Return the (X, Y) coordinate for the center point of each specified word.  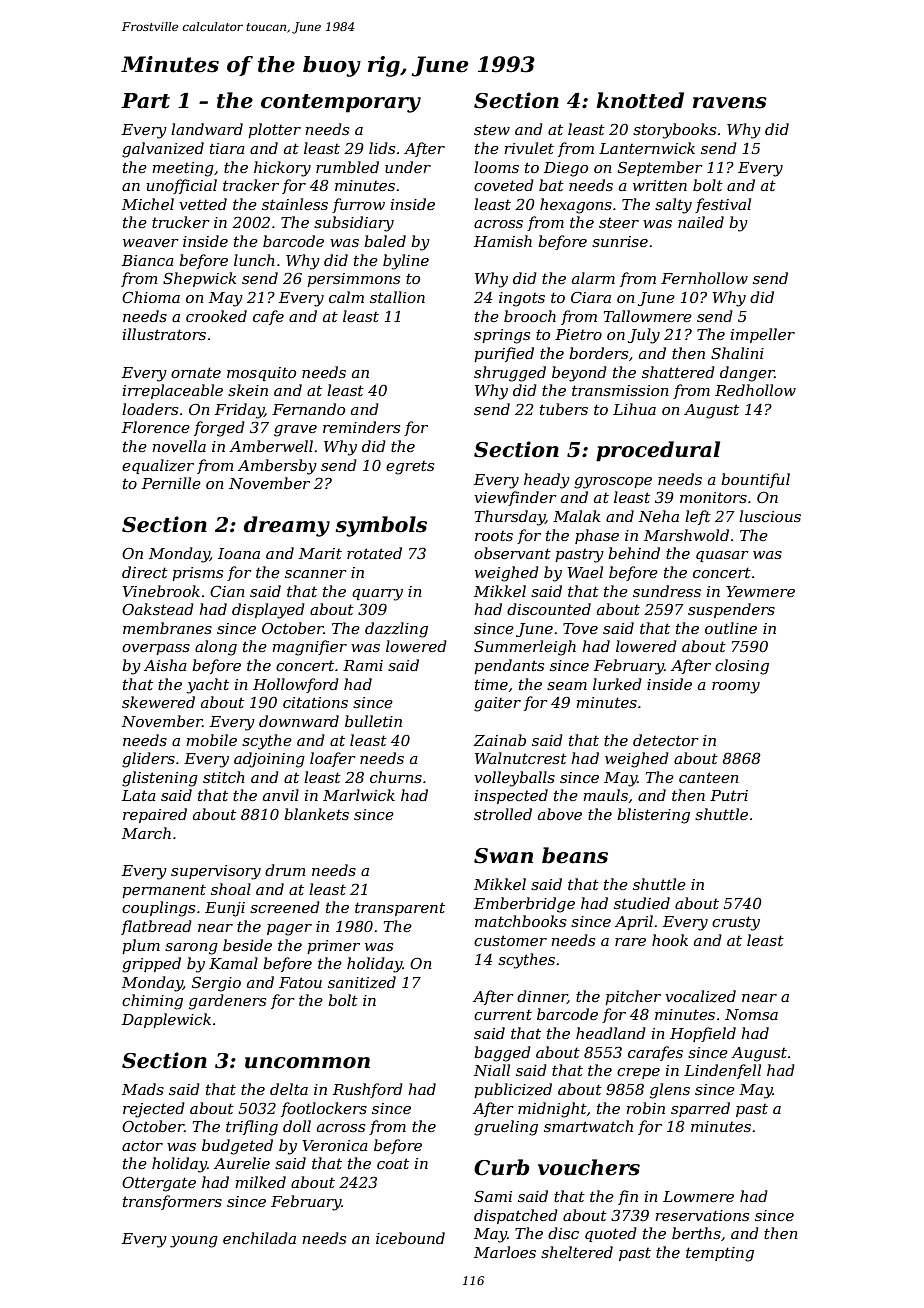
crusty (736, 923)
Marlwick (359, 795)
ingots (522, 299)
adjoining (269, 760)
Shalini (737, 353)
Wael (585, 572)
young (194, 1242)
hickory (282, 169)
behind (634, 553)
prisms (197, 574)
